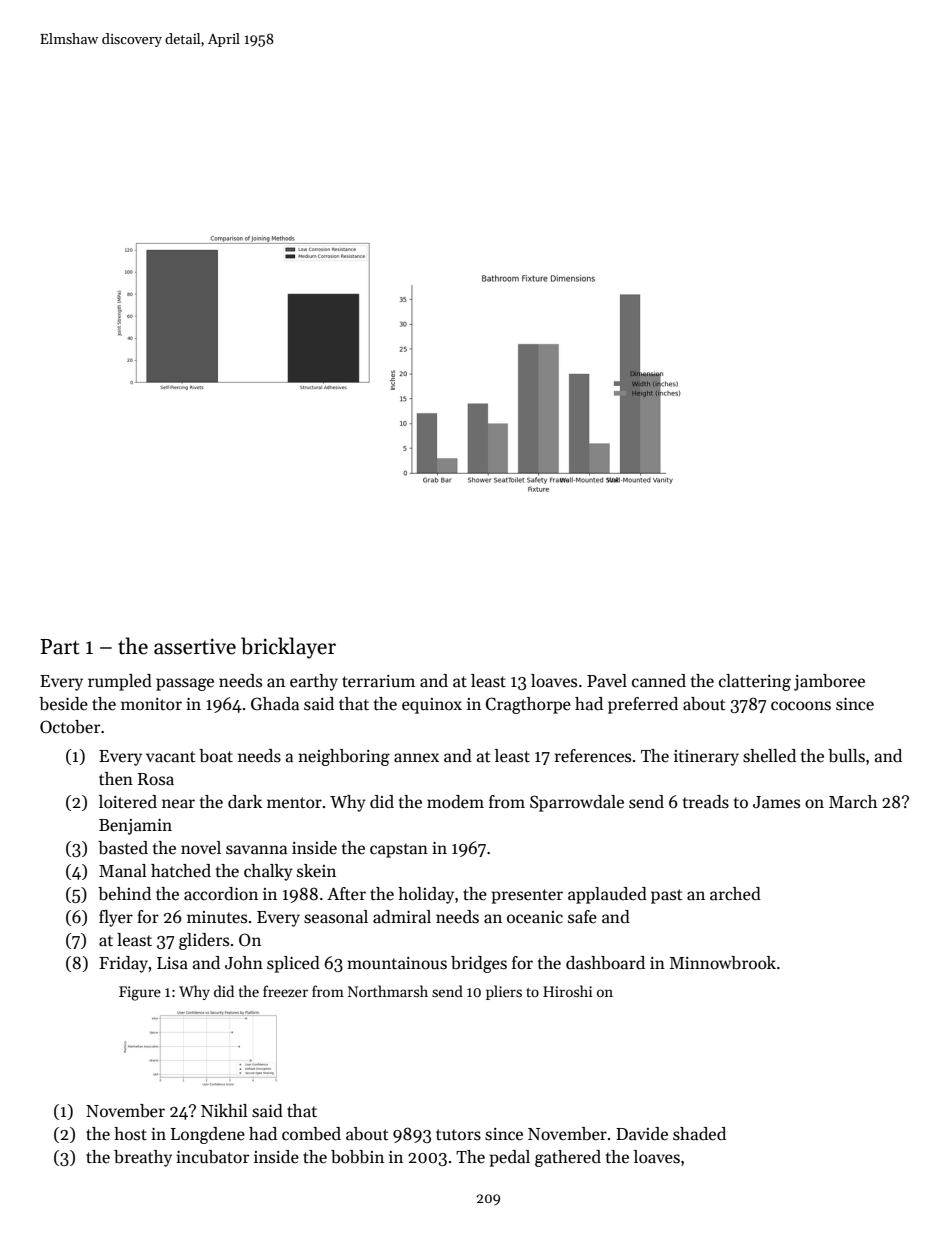  What do you see at coordinates (185, 684) in the screenshot?
I see `passage` at bounding box center [185, 684].
